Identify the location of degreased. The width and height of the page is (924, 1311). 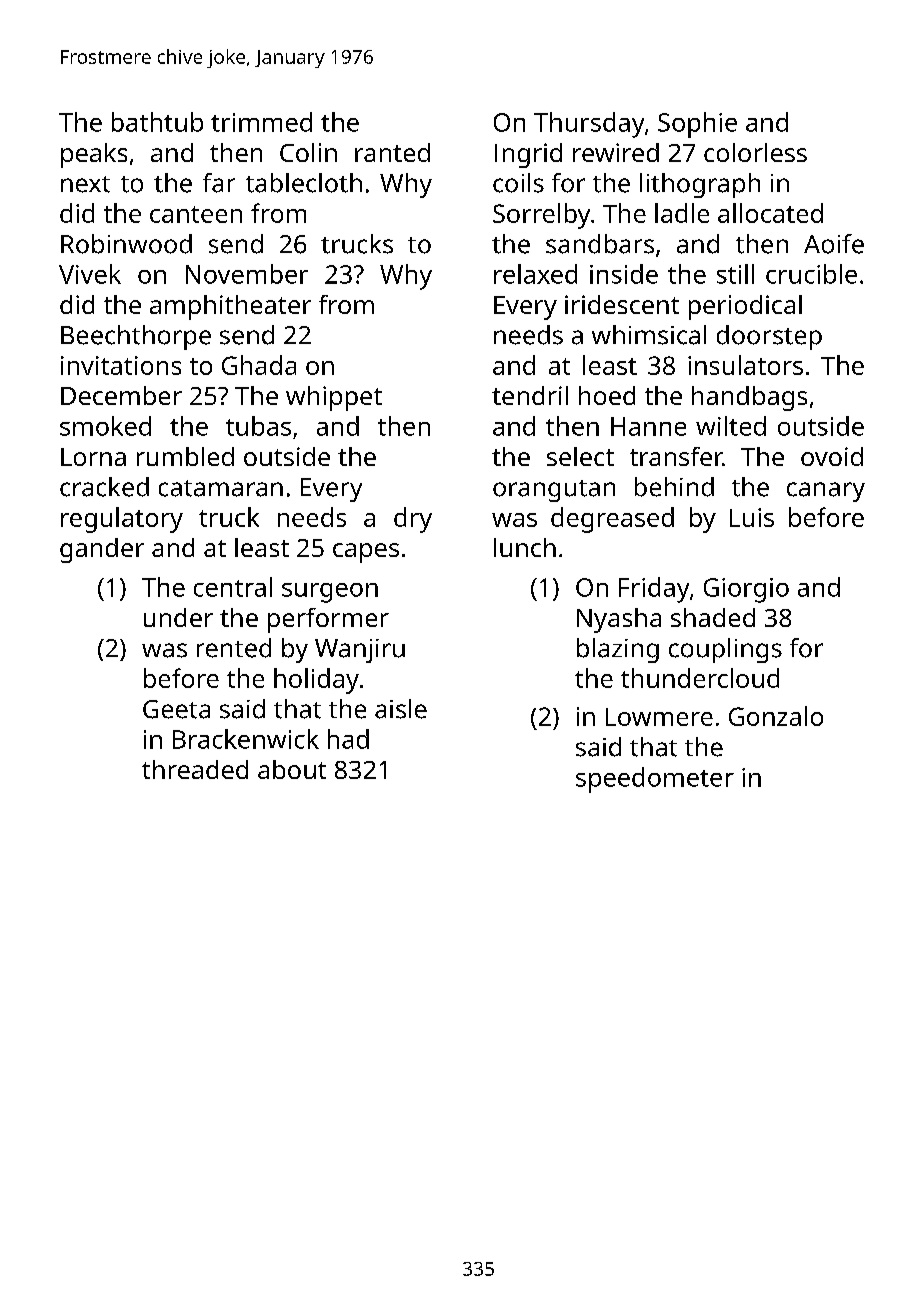
(612, 520).
